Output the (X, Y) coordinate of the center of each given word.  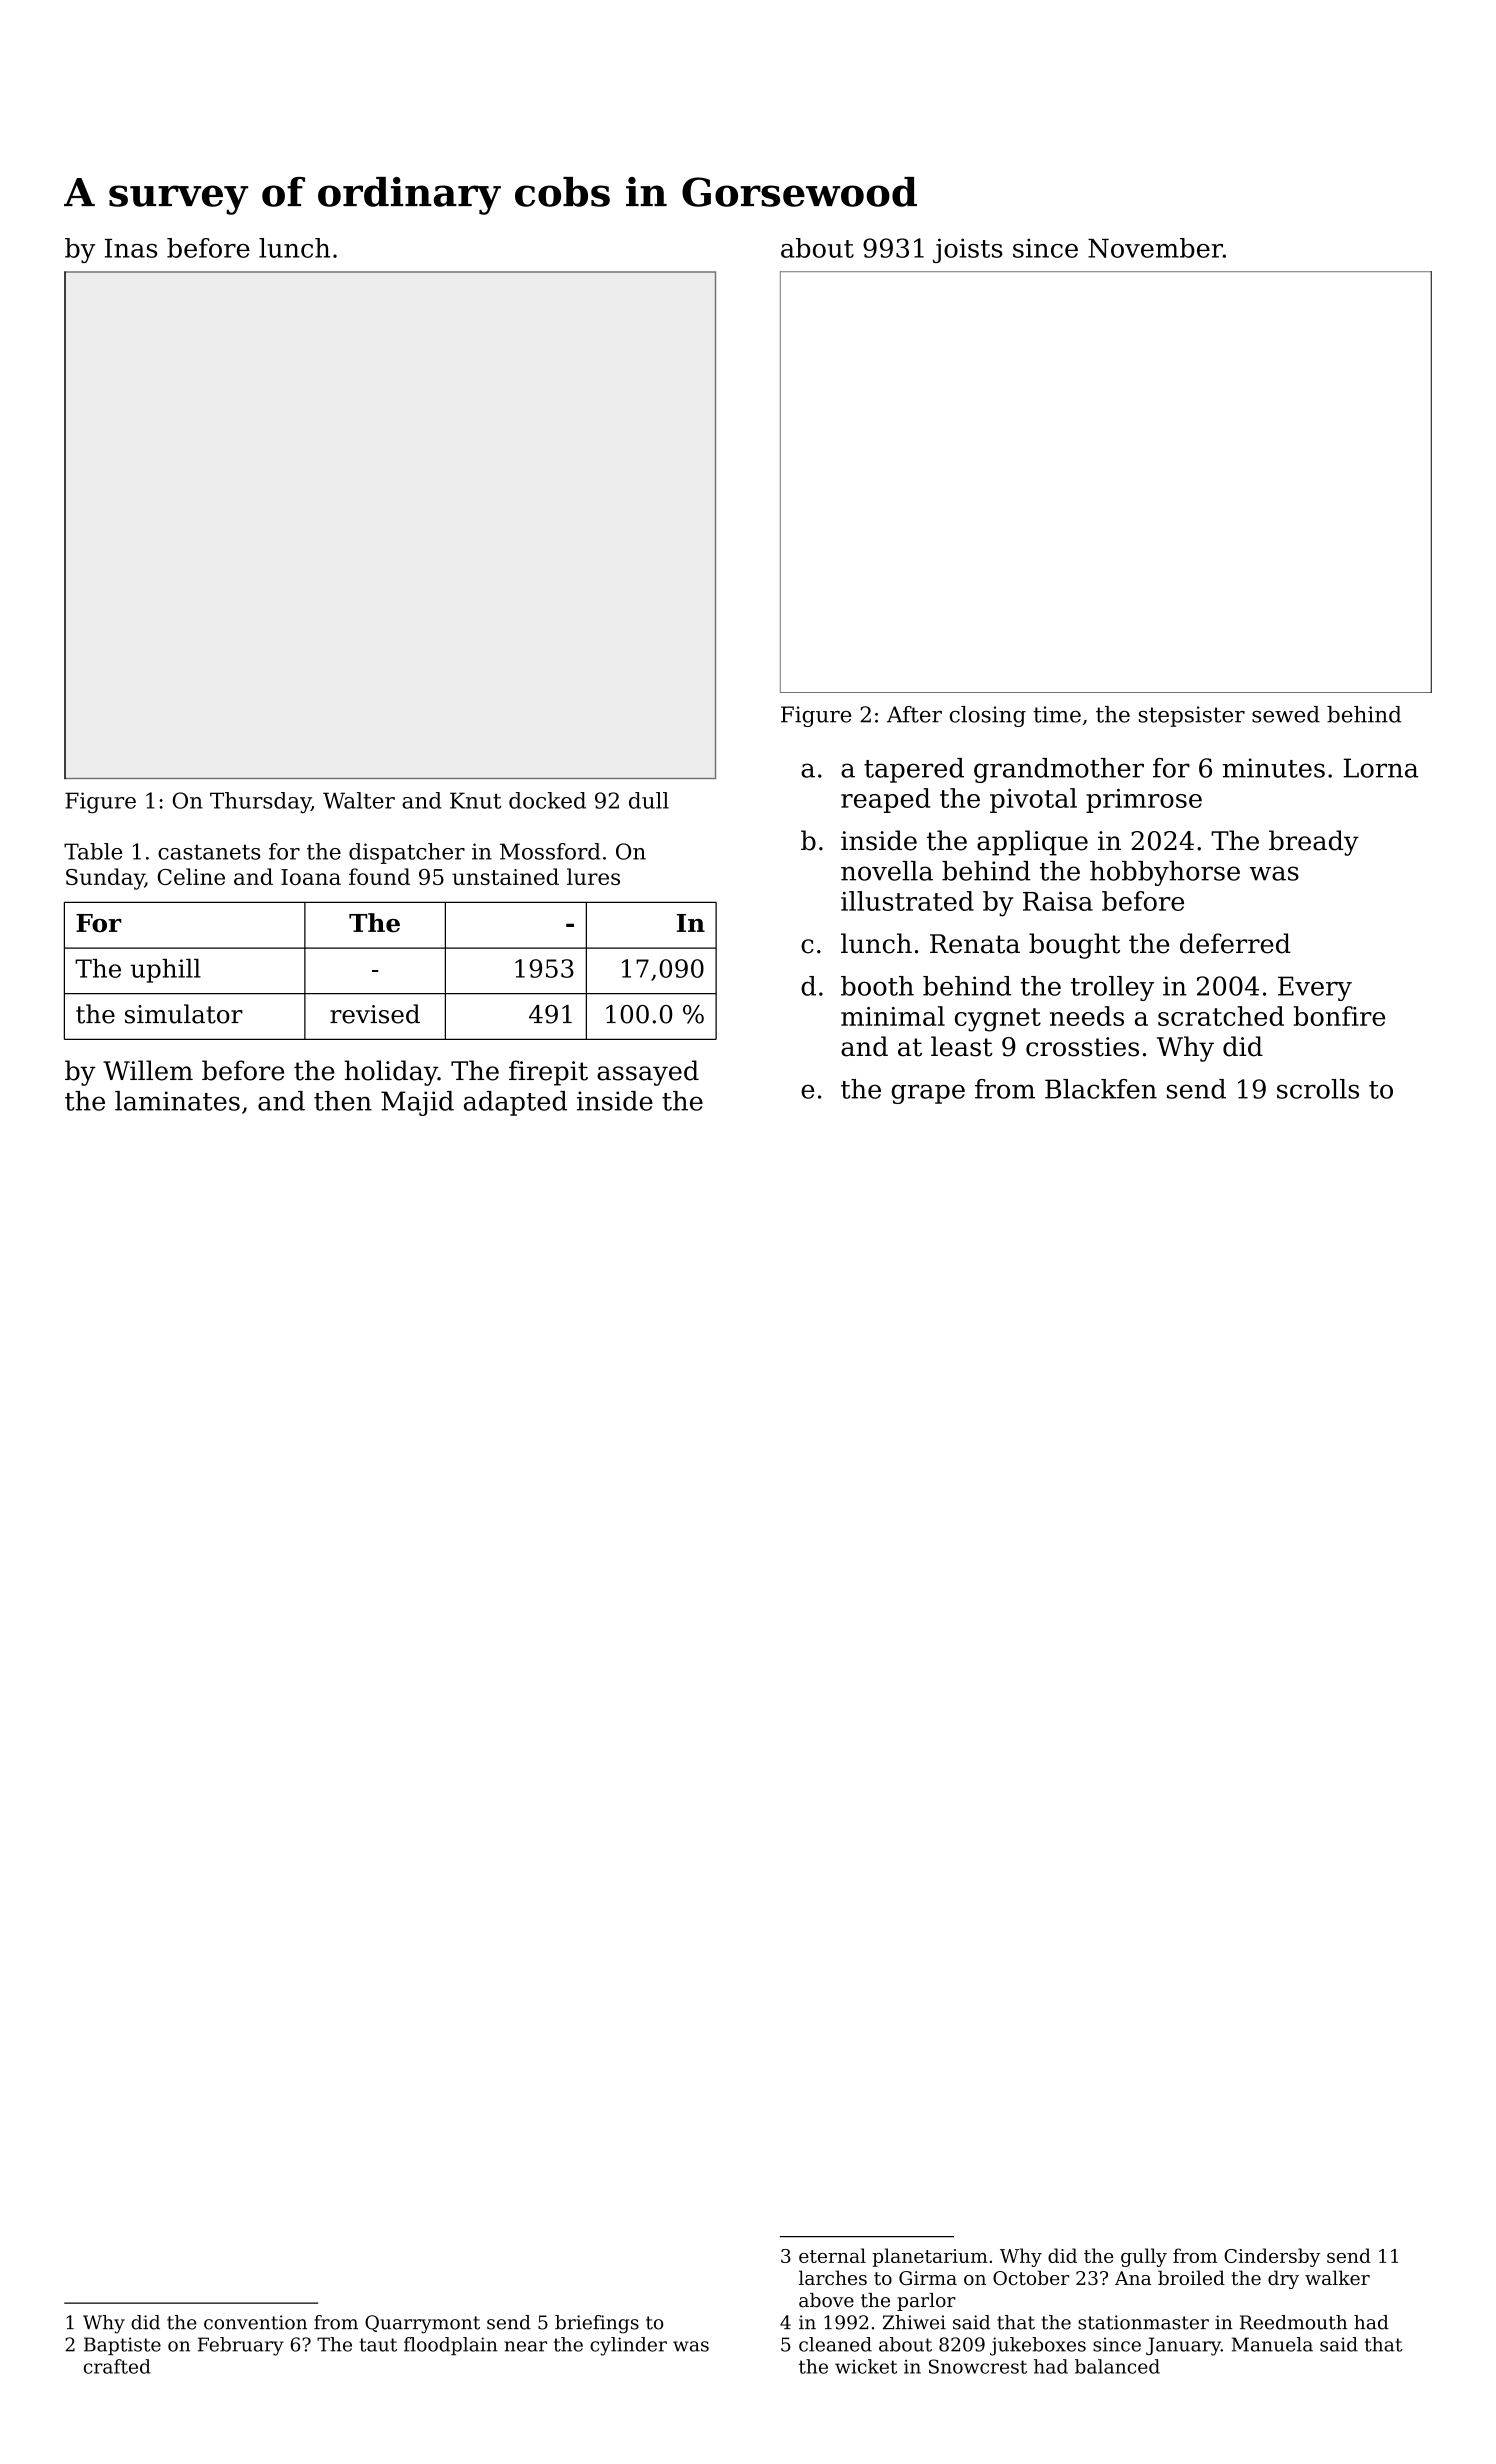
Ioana (311, 877)
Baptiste (122, 2346)
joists (968, 250)
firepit (548, 1073)
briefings (597, 2324)
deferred (1235, 943)
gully (1144, 2257)
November (1155, 248)
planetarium (930, 2257)
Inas (131, 248)
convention (255, 2322)
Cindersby (1272, 2257)
